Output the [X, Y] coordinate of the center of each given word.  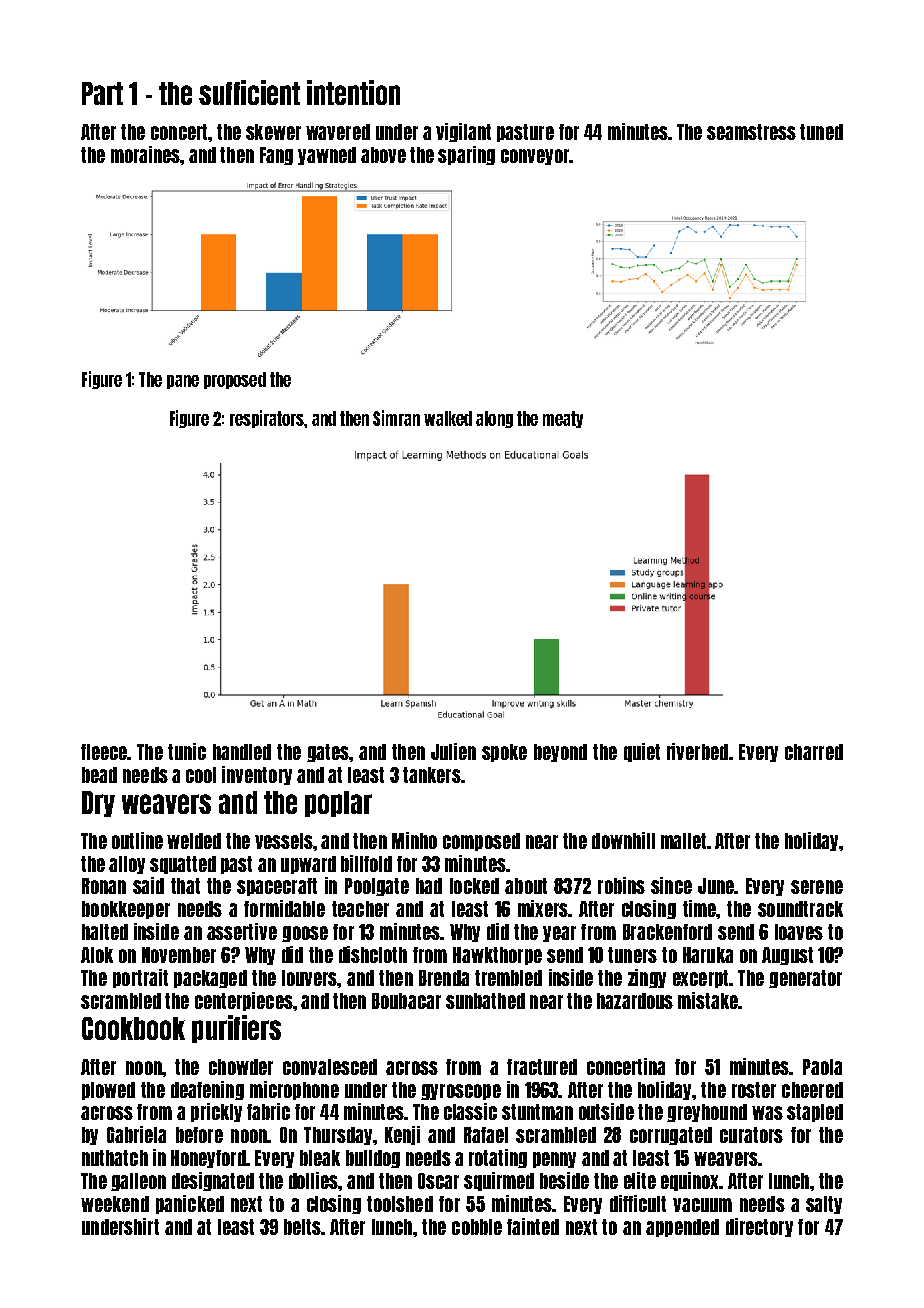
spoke [504, 753]
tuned [821, 132]
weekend [115, 1204]
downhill [623, 840]
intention [353, 92]
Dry [98, 804]
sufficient [249, 92]
